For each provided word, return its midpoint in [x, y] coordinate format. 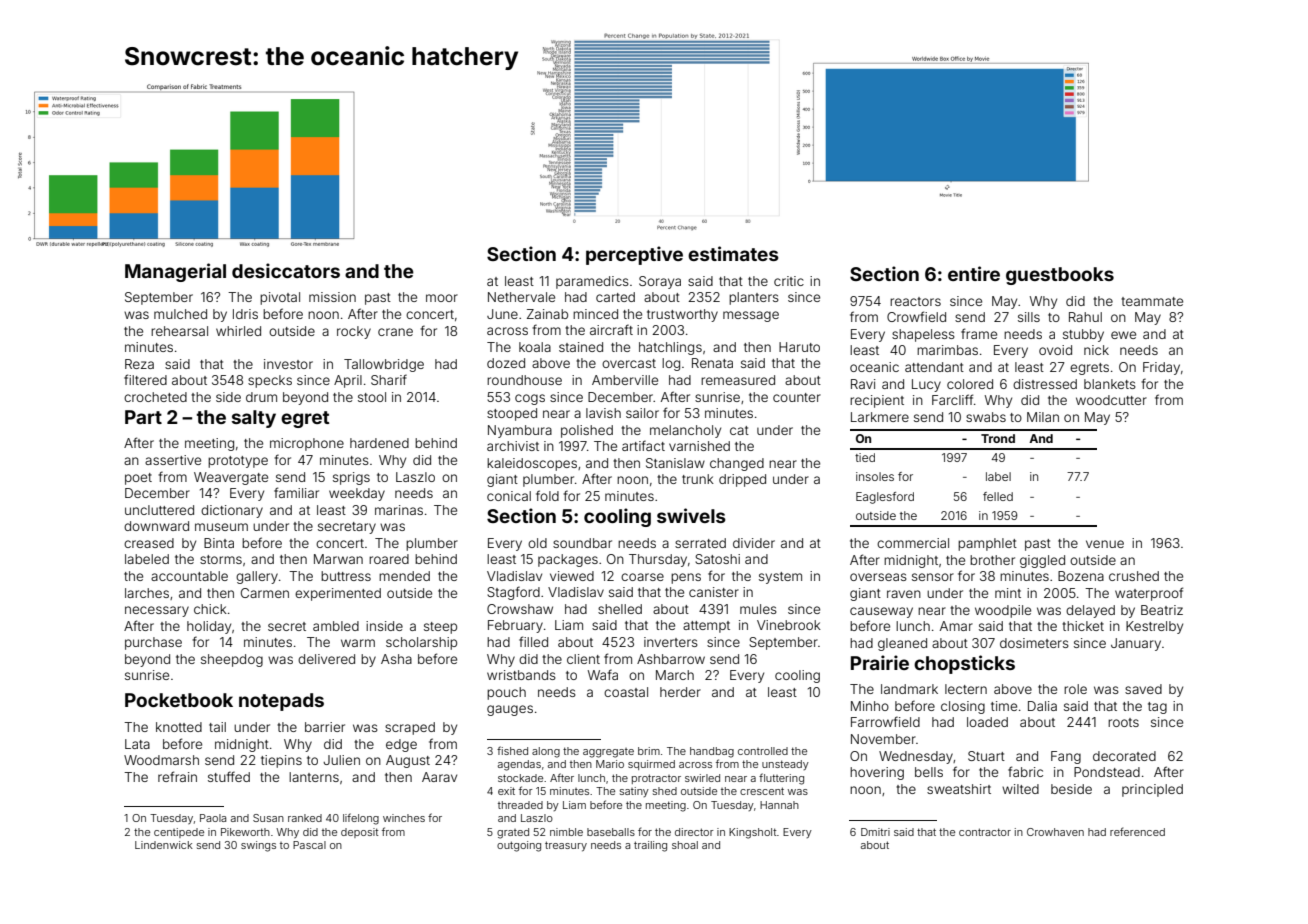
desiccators [286, 270]
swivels [691, 515]
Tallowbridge [384, 365]
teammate [1152, 301]
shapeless [923, 335]
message [751, 316]
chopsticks [964, 664]
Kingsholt [753, 833]
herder [680, 692]
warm [358, 643]
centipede [179, 833]
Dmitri [875, 832]
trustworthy [682, 315]
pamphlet [987, 544]
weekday [357, 494]
